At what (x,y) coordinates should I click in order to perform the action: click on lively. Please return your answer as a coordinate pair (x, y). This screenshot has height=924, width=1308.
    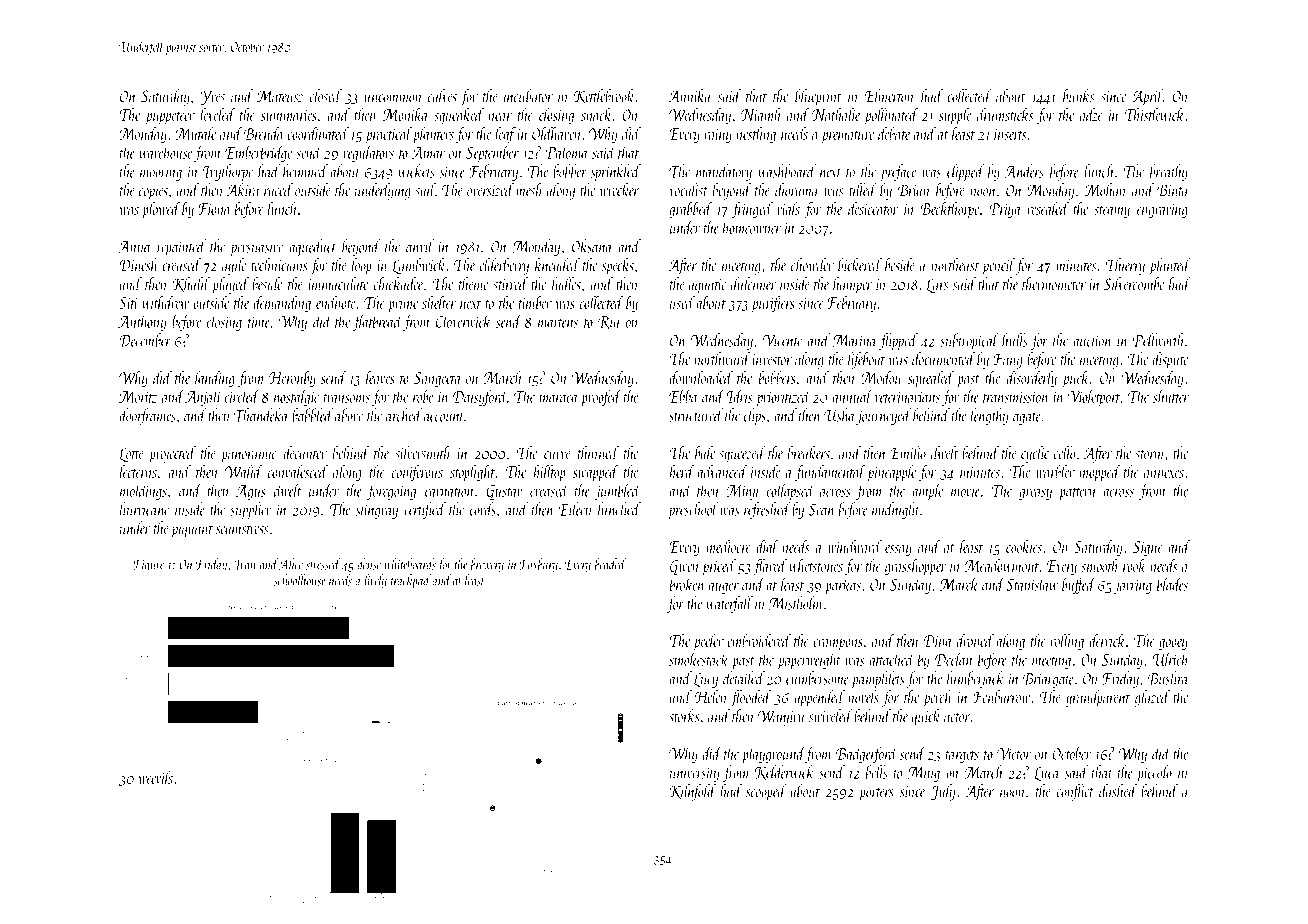
    Looking at the image, I should click on (376, 581).
